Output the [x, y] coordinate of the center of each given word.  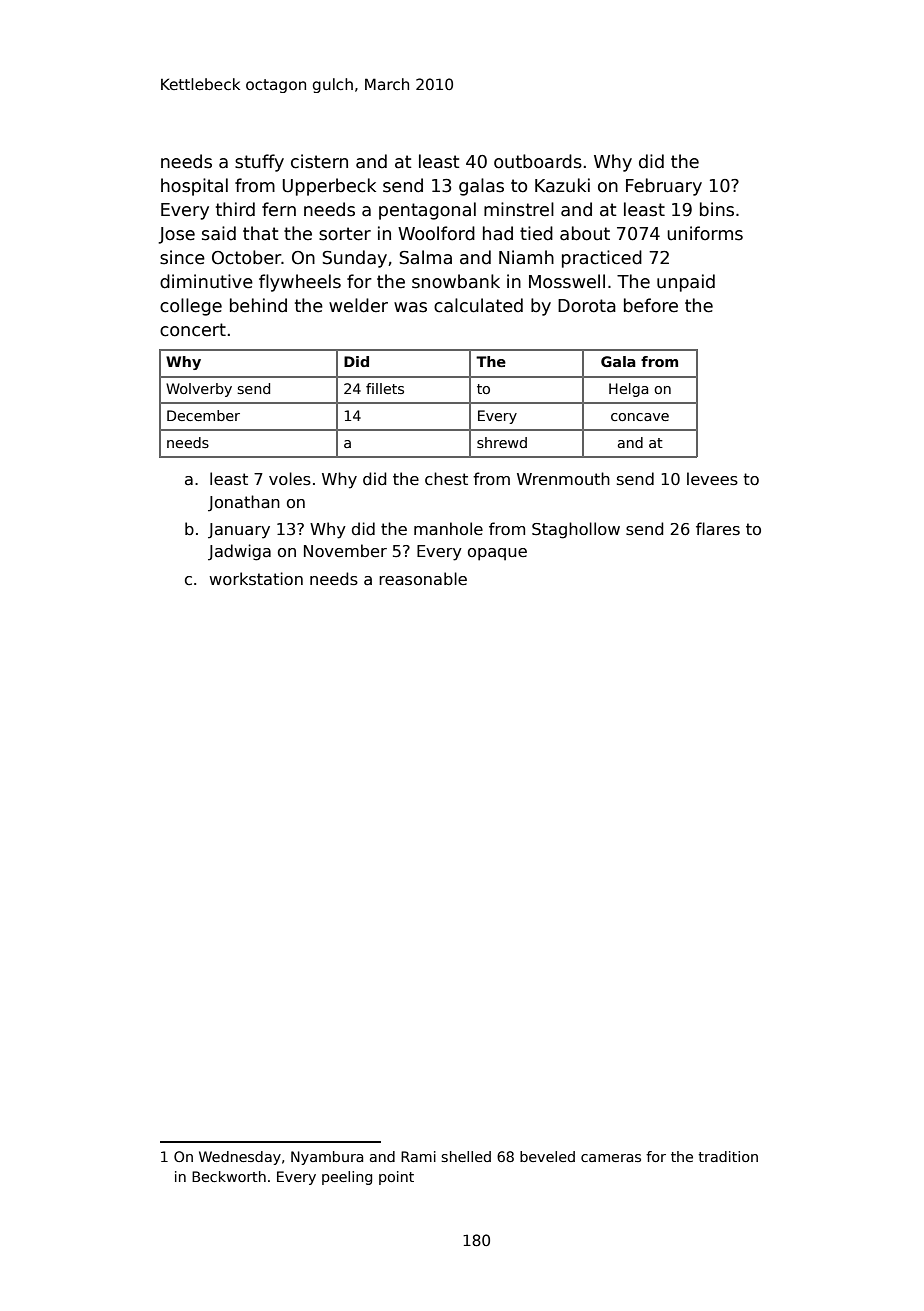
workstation [256, 579]
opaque [497, 554]
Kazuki [562, 185]
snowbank [456, 281]
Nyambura [327, 1158]
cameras [611, 1158]
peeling [347, 1178]
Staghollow [576, 530]
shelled [466, 1156]
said [219, 233]
